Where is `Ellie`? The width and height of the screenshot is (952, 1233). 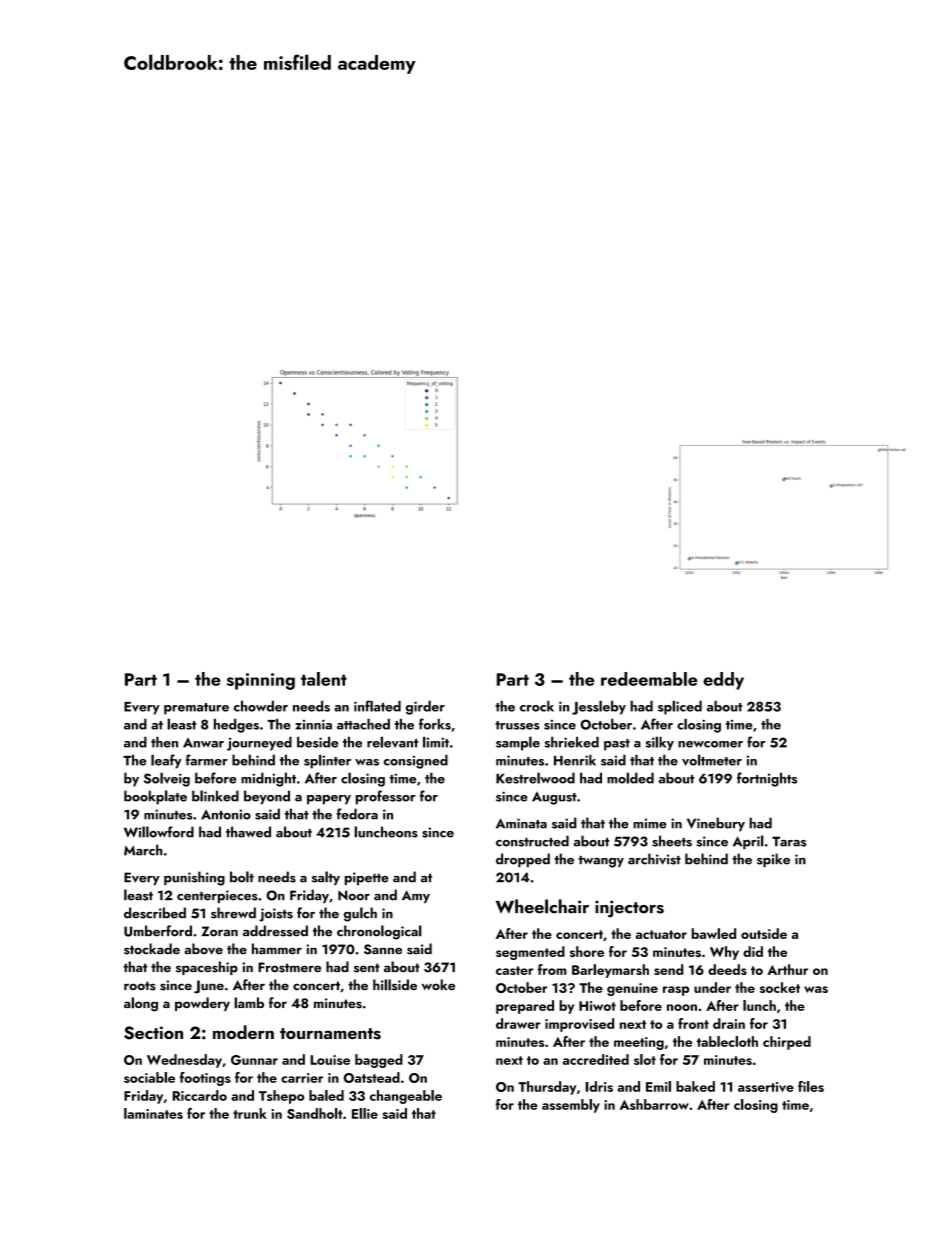
Ellie is located at coordinates (365, 1113).
